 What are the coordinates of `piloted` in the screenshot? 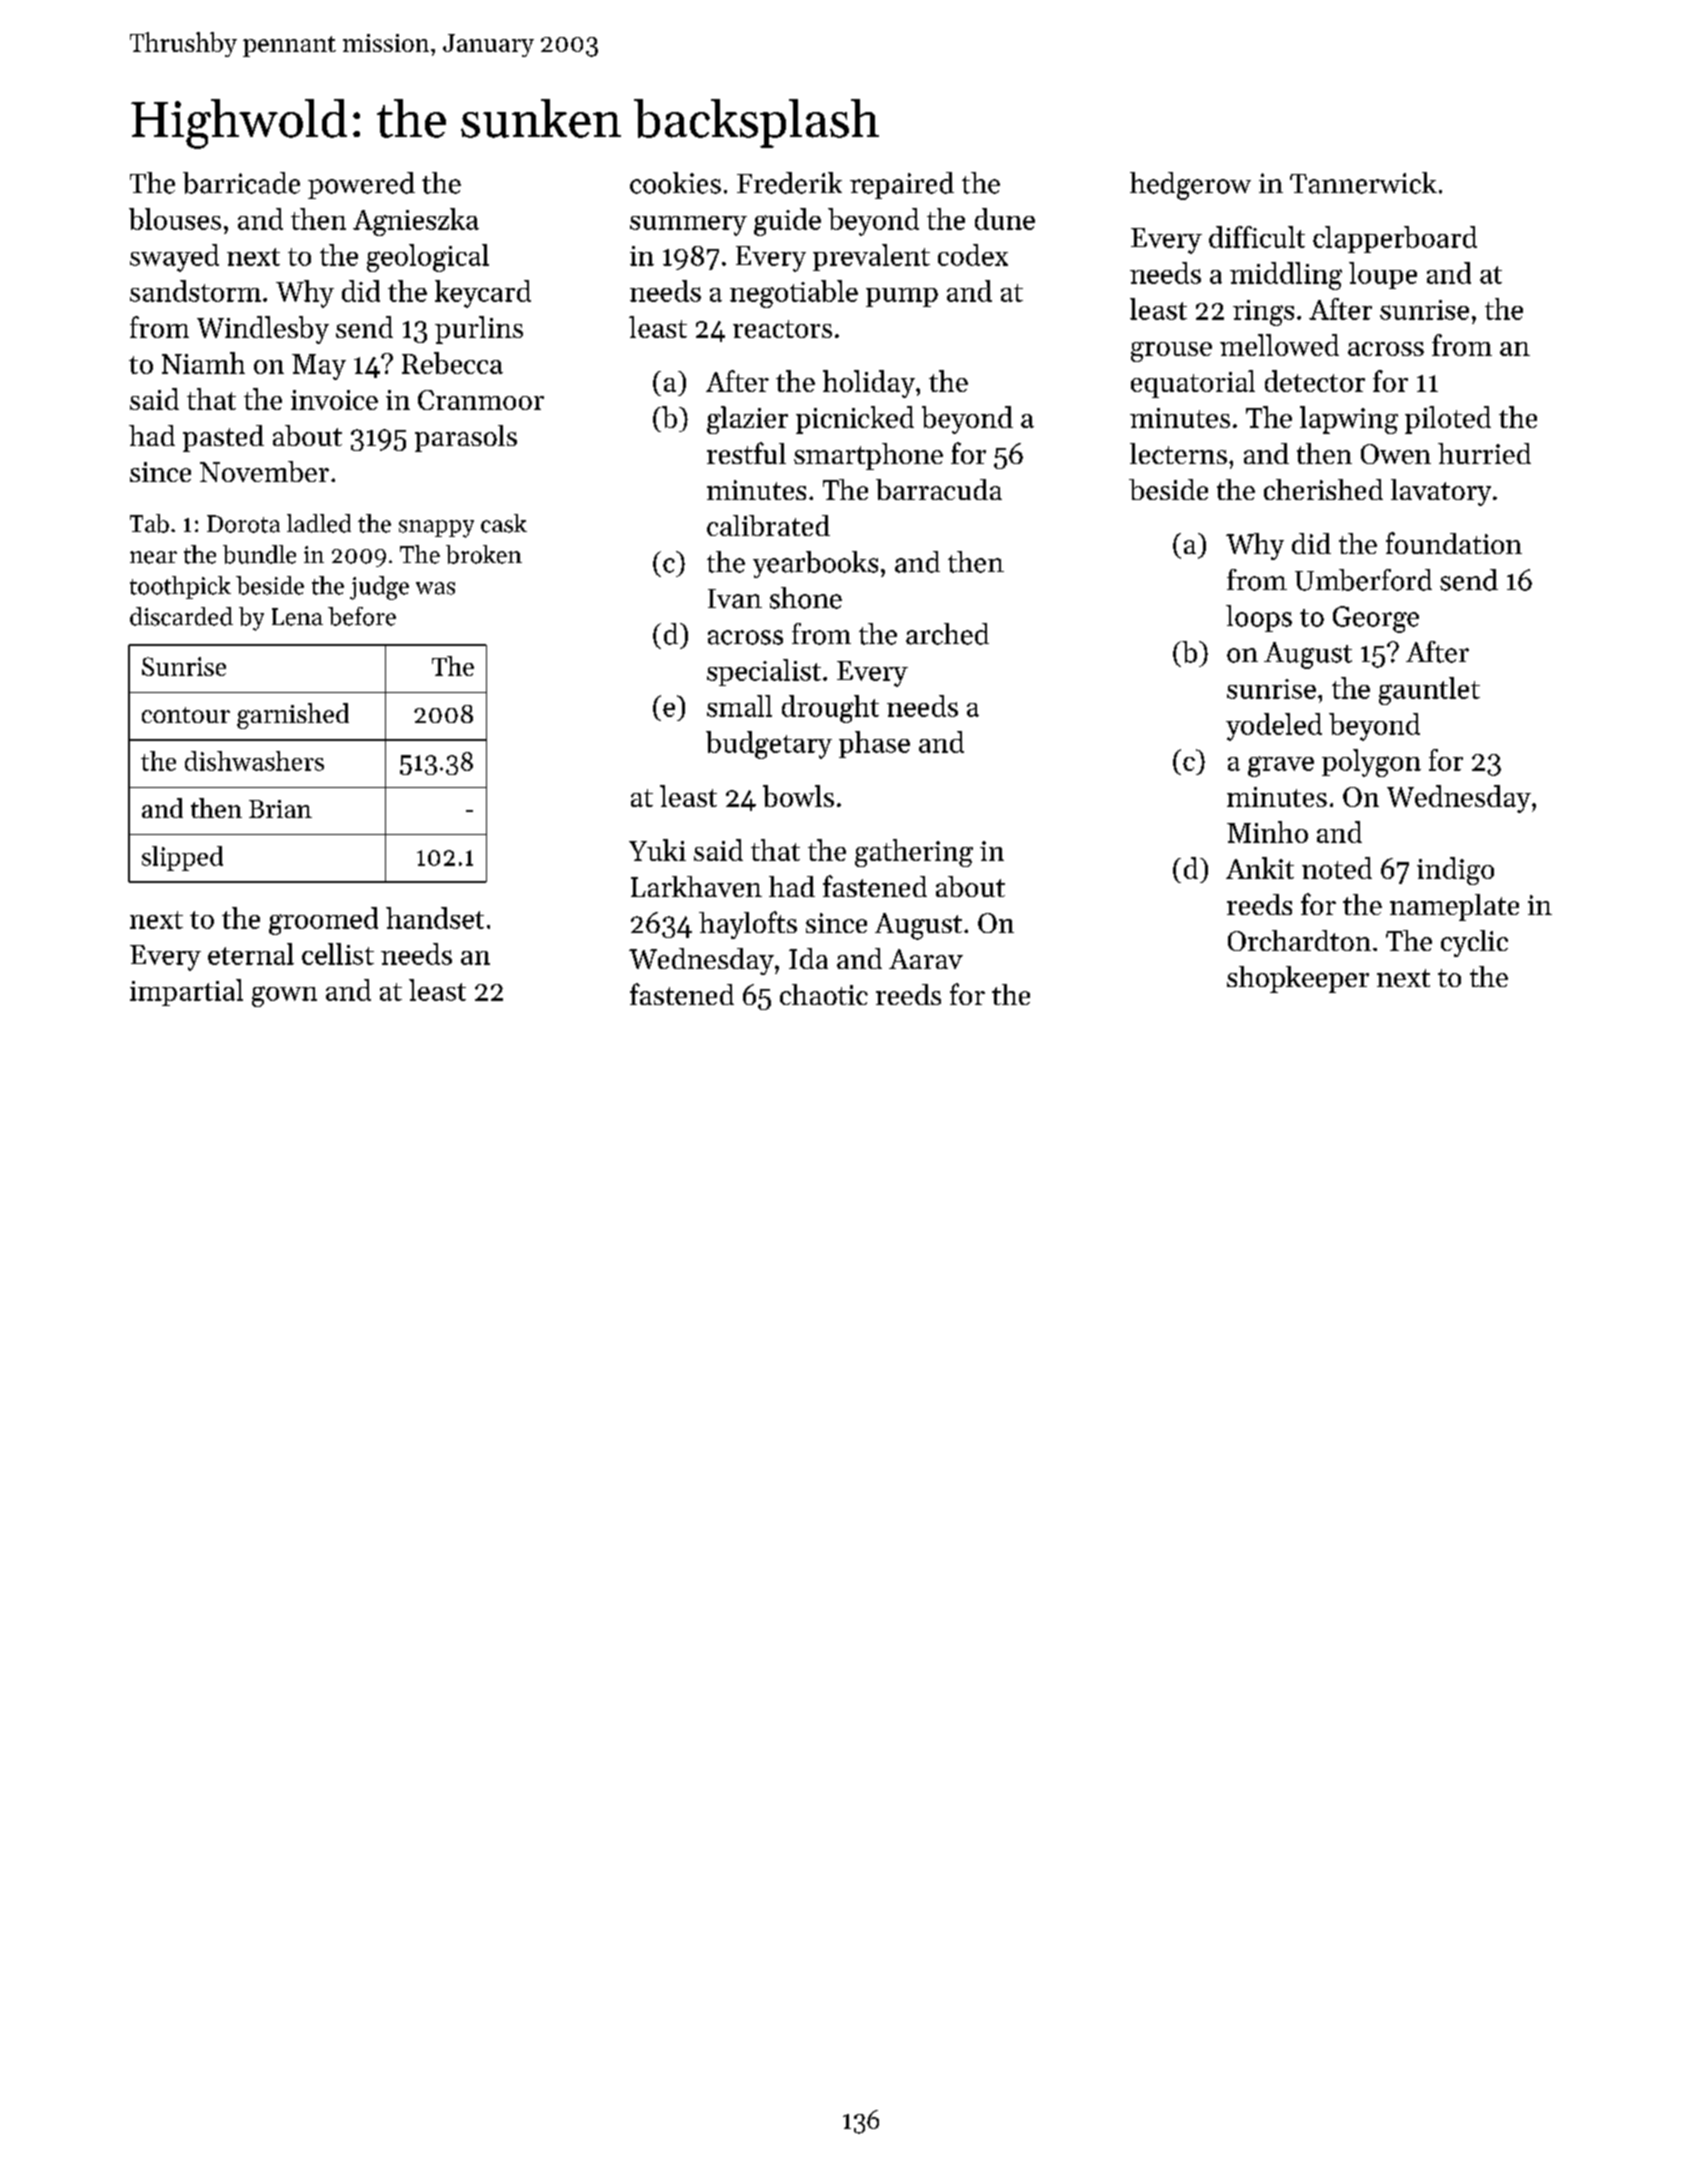 It's located at (1448, 420).
